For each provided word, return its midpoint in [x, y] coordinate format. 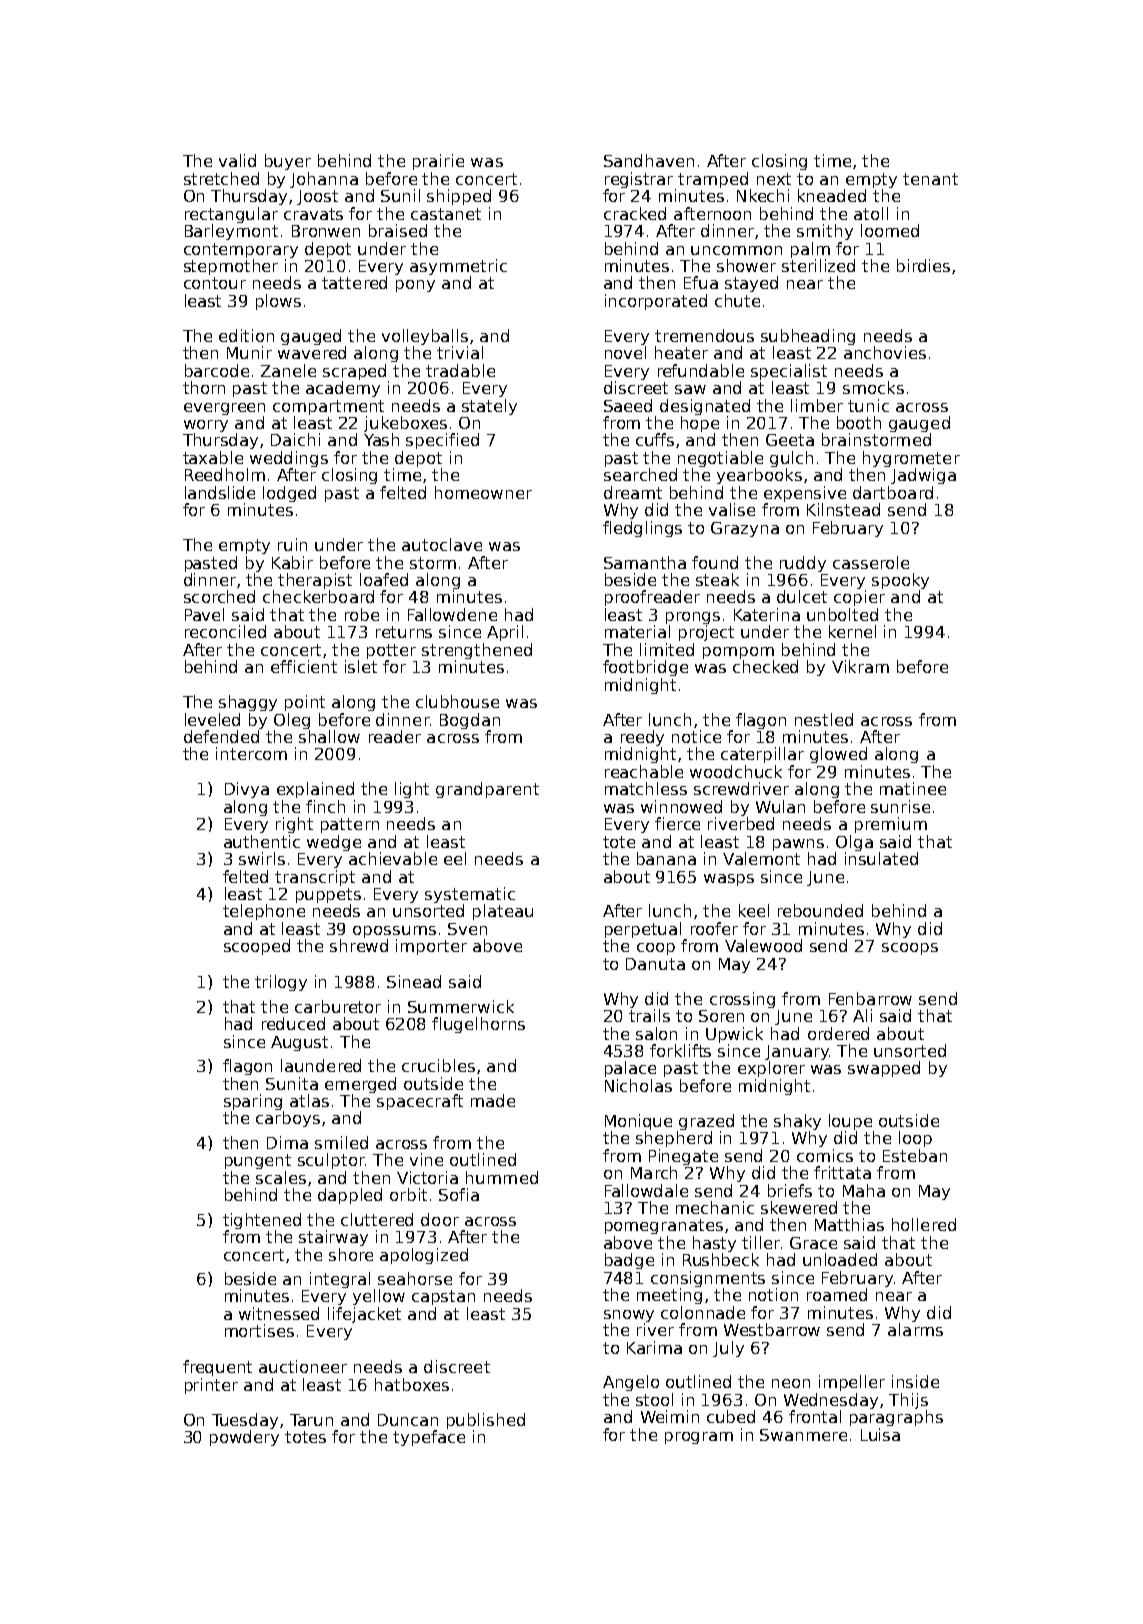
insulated [881, 858]
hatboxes [412, 1384]
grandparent [487, 790]
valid [237, 160]
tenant [930, 179]
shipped [459, 197]
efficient [304, 666]
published [486, 1421]
